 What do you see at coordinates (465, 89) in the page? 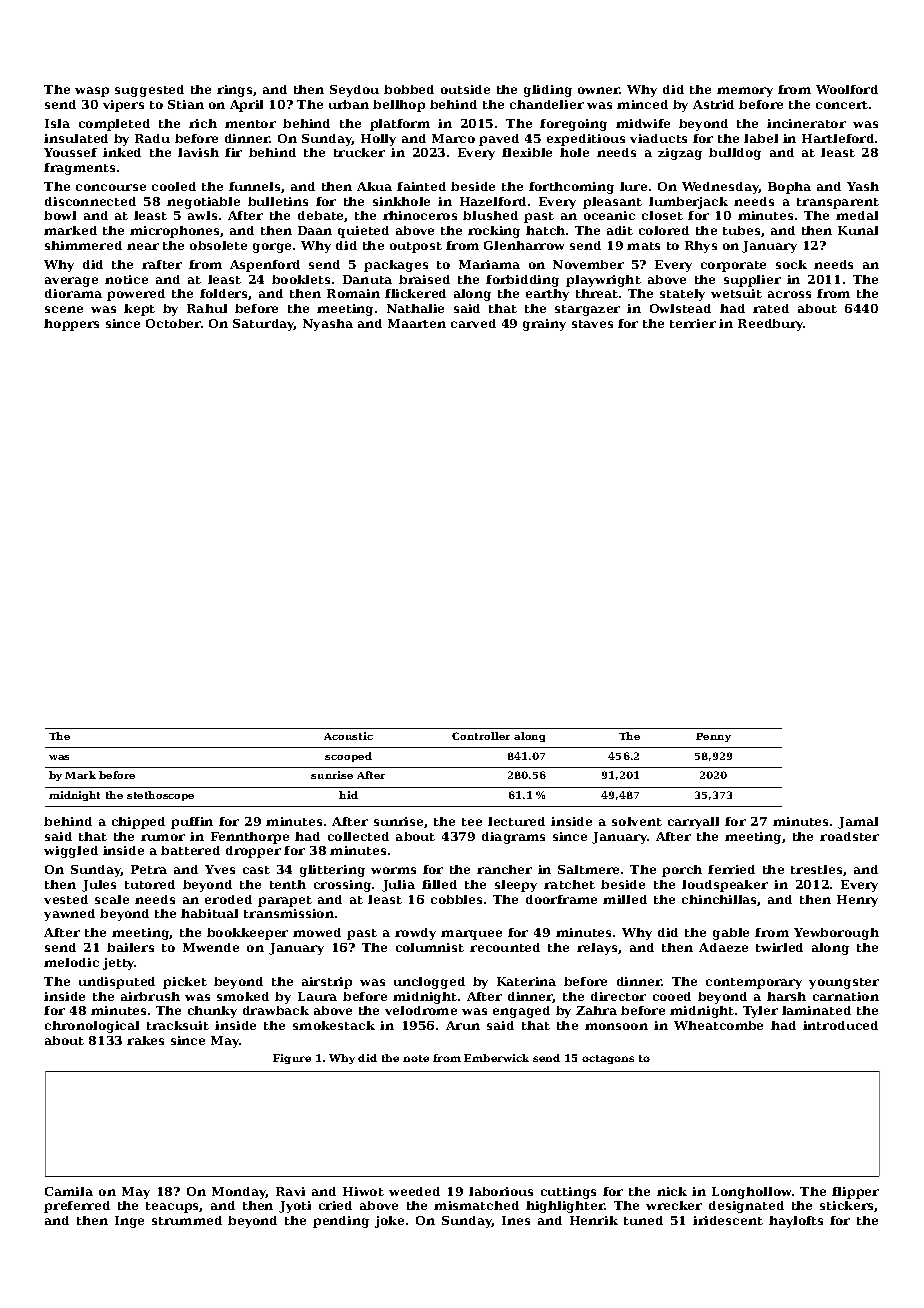
I see `outside` at bounding box center [465, 89].
